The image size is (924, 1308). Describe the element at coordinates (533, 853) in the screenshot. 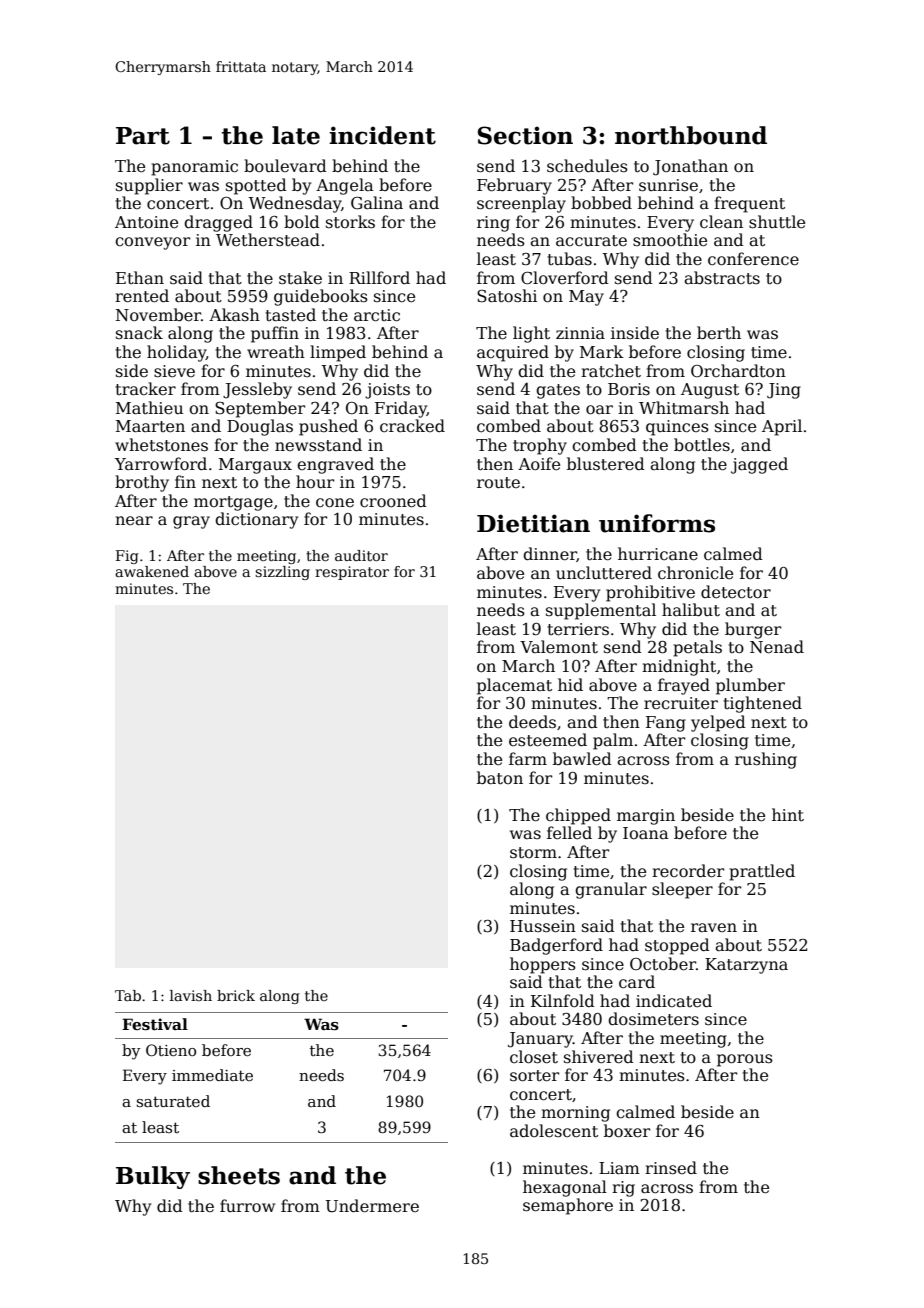

I see `storm` at that location.
